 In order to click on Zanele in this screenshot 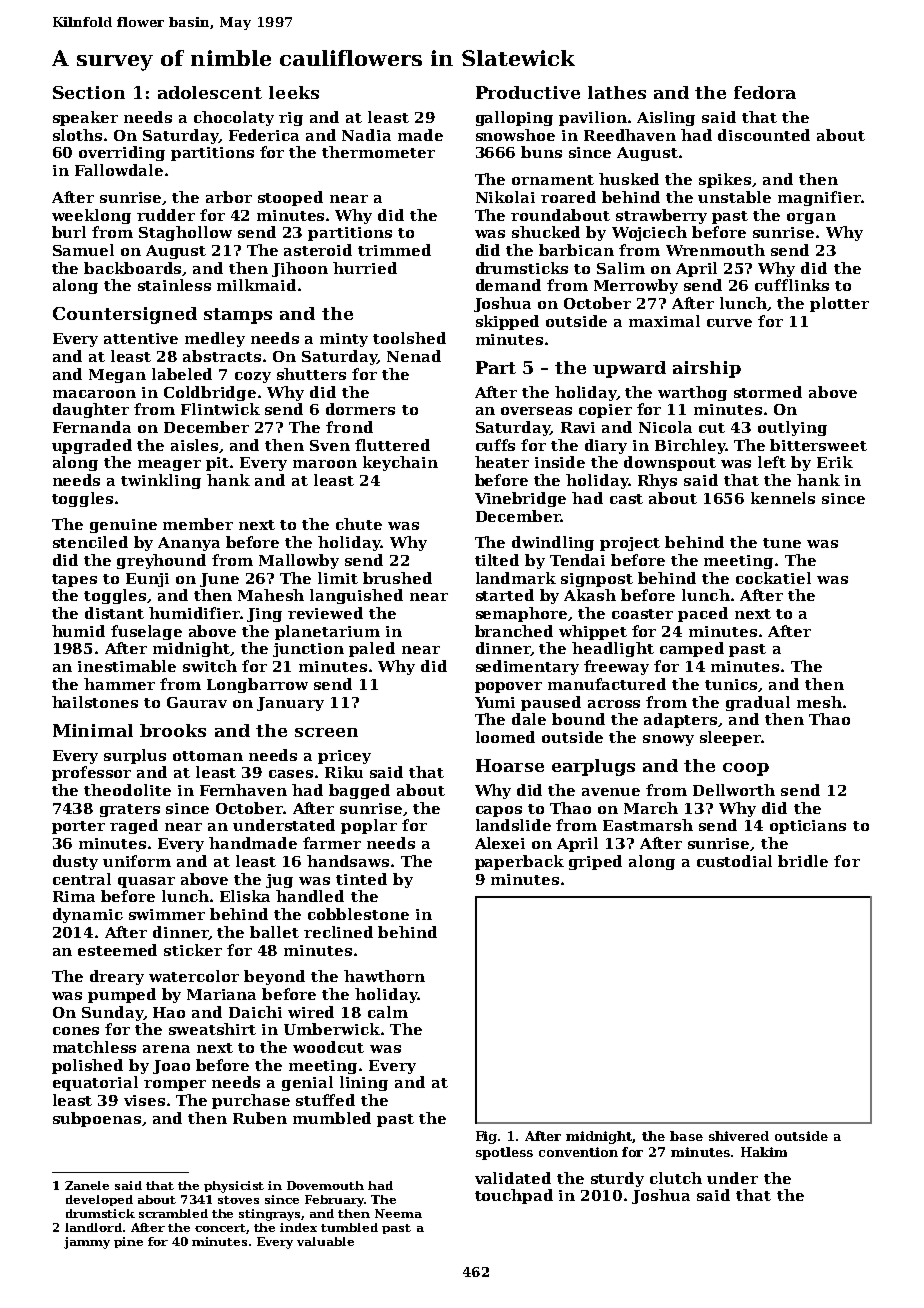, I will do `click(87, 1185)`.
